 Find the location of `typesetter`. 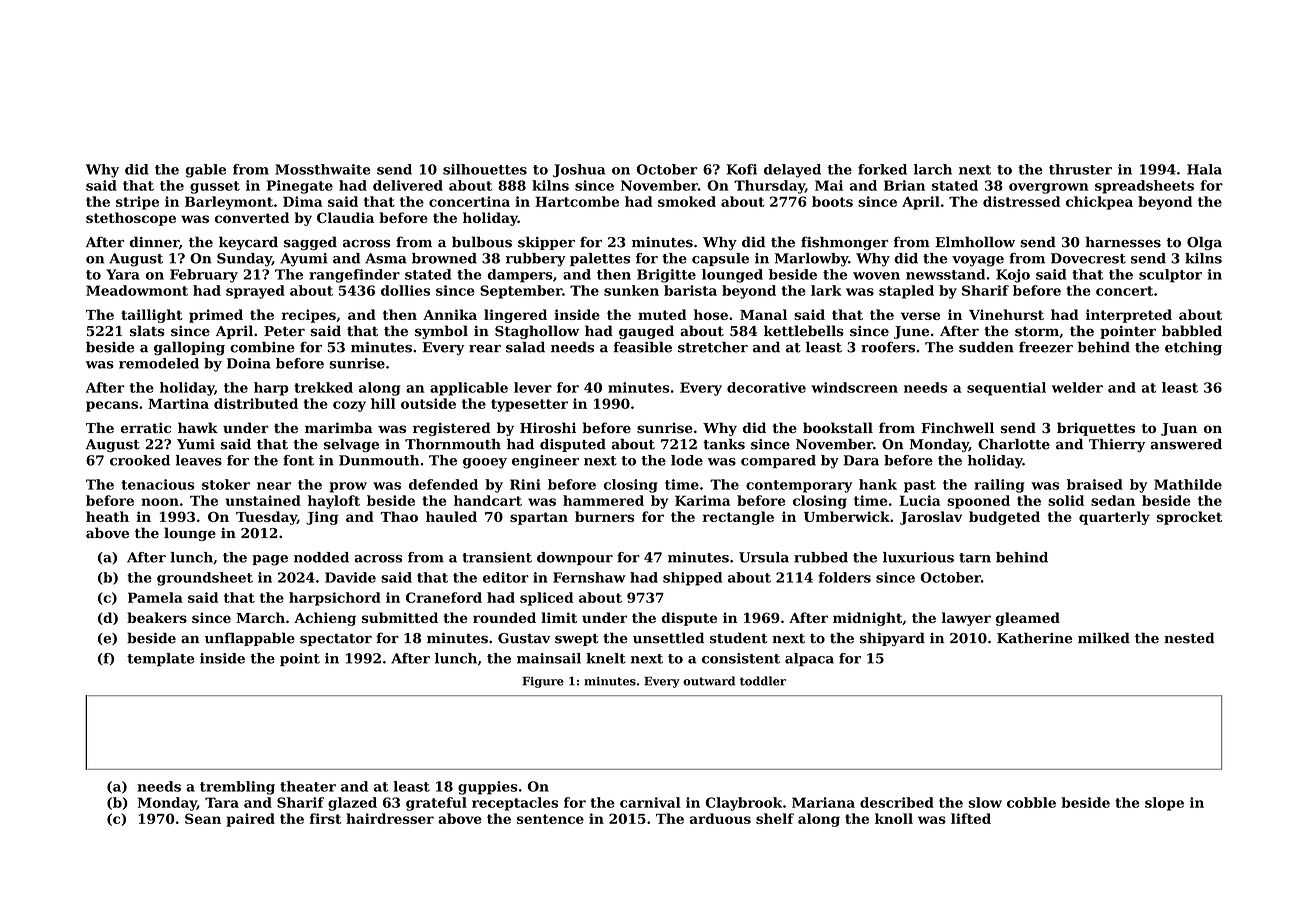

typesetter is located at coordinates (529, 405).
